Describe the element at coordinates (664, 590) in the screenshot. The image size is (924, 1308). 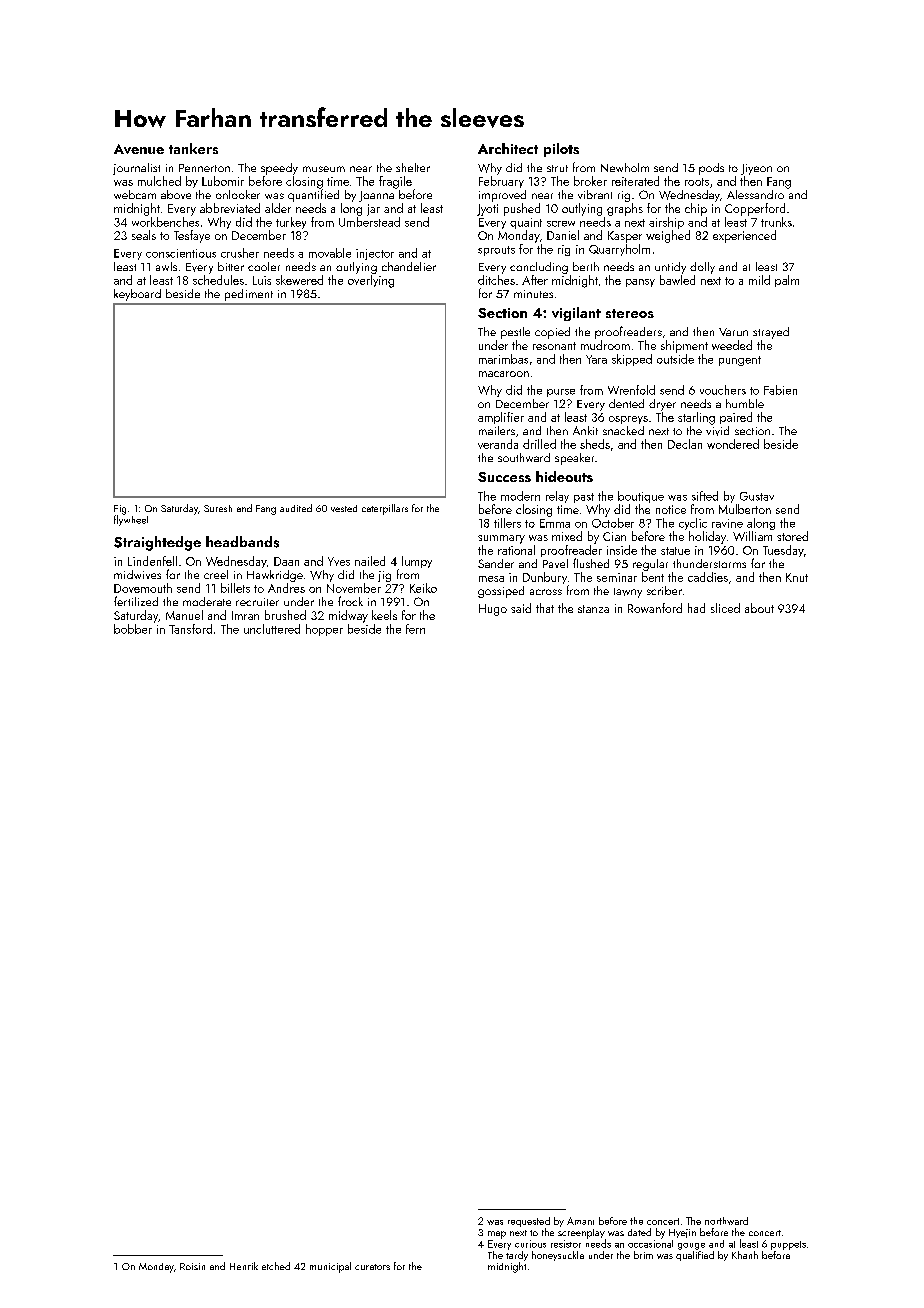
I see `scriber` at that location.
